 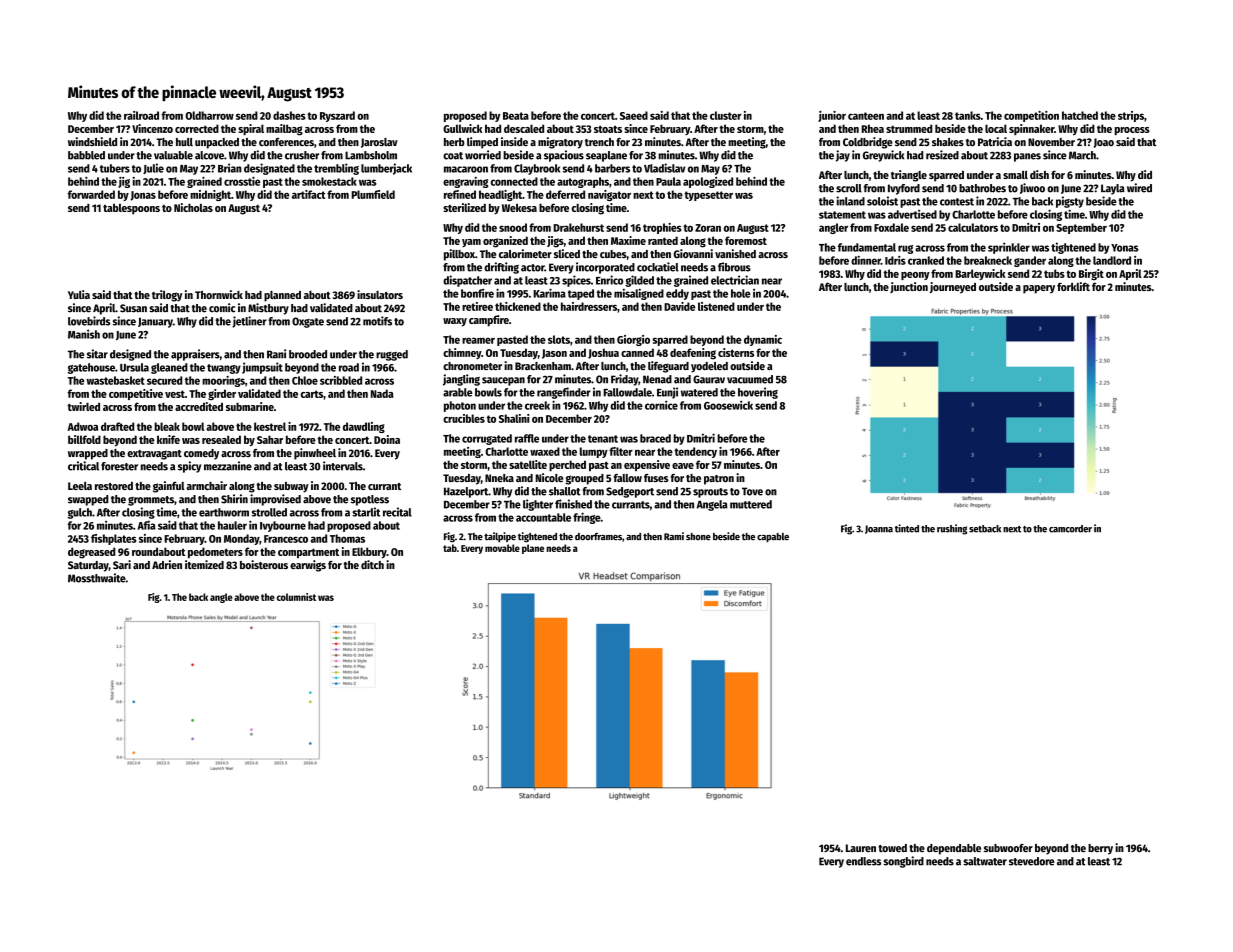 What do you see at coordinates (1070, 529) in the image?
I see `camcorder` at bounding box center [1070, 529].
